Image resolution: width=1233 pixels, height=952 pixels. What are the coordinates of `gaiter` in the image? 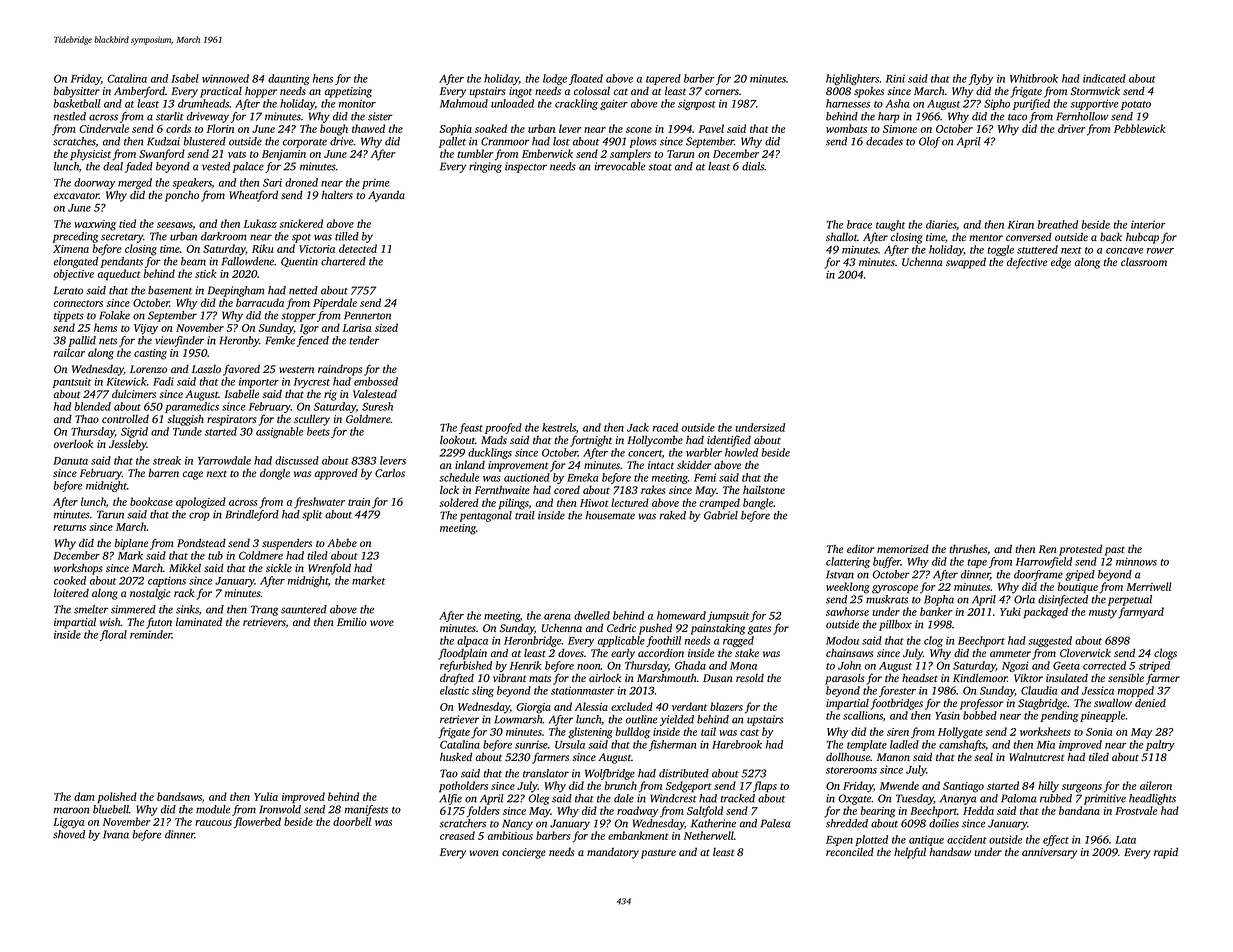 It's located at (614, 104).
